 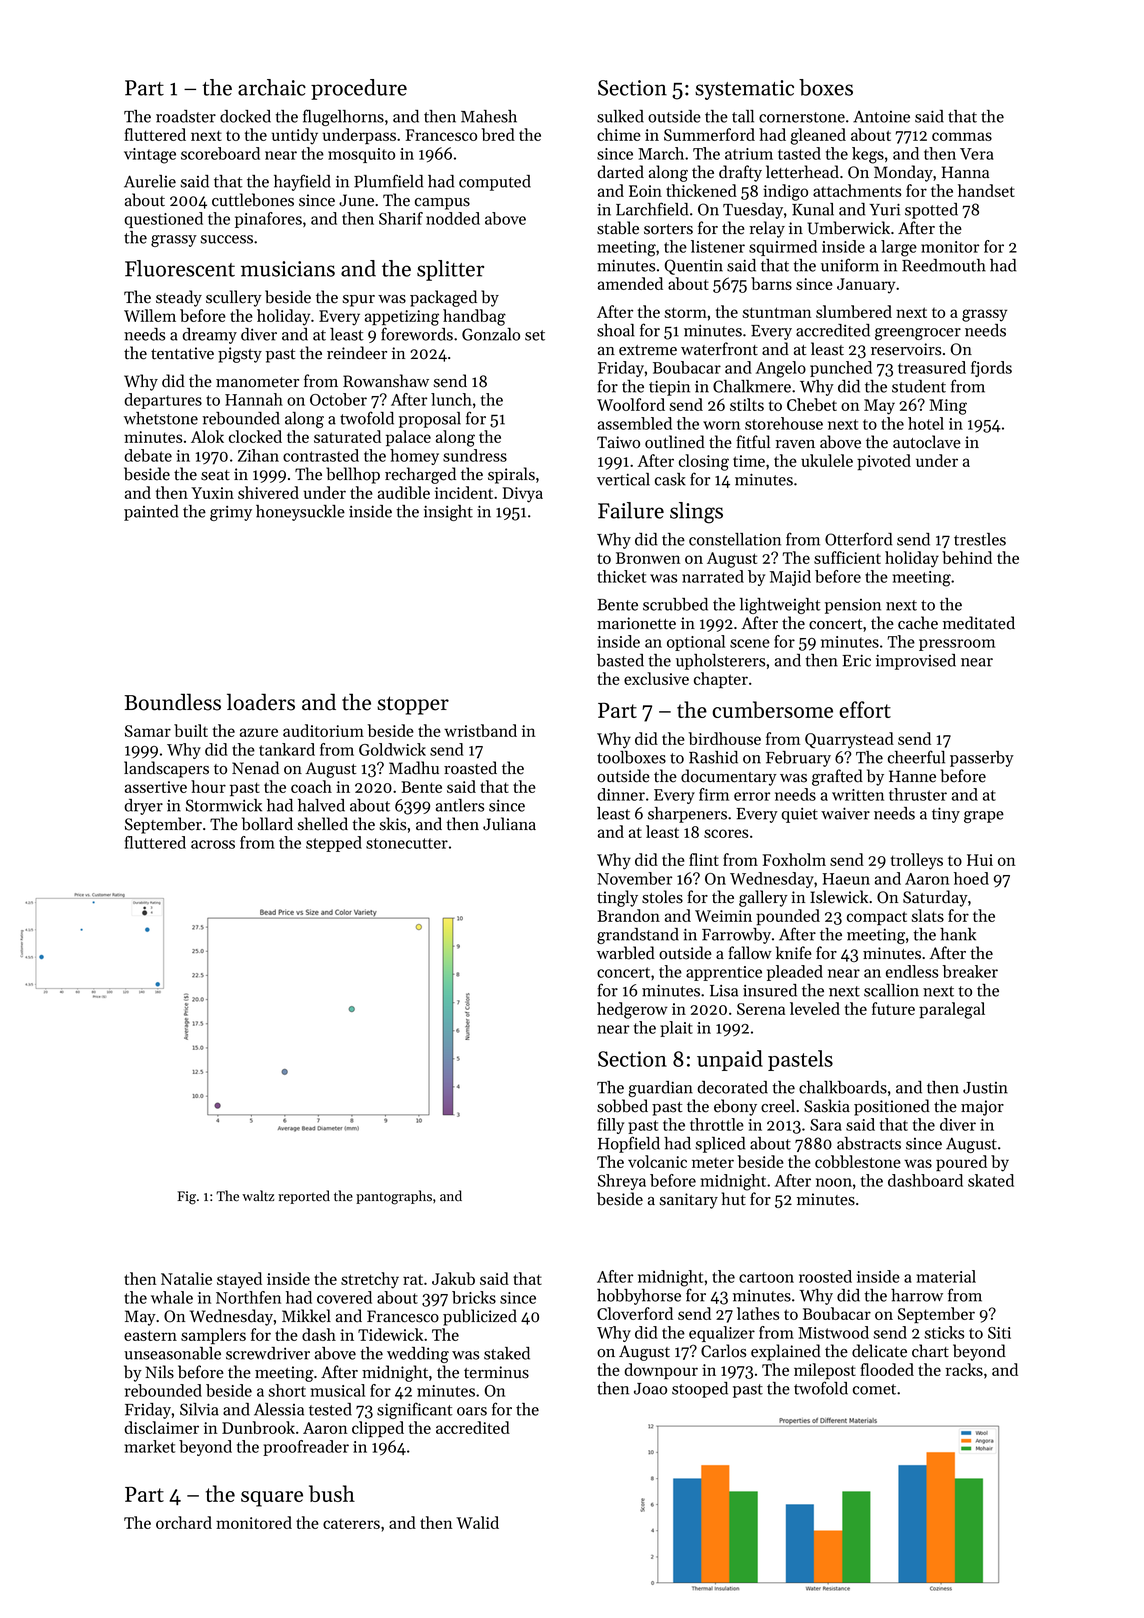 What do you see at coordinates (394, 1197) in the image?
I see `pantographs` at bounding box center [394, 1197].
